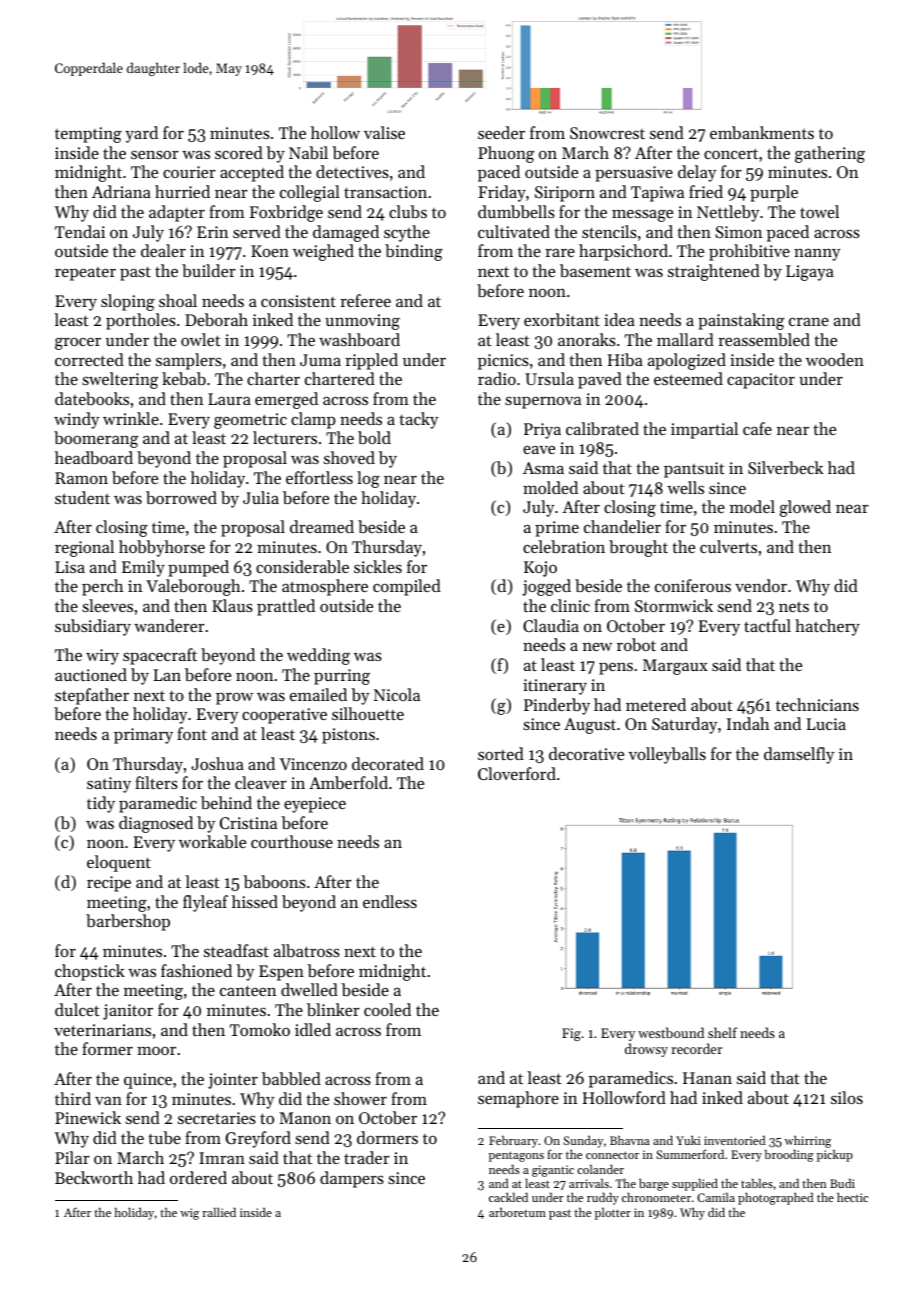 The image size is (924, 1308). I want to click on endless, so click(390, 901).
